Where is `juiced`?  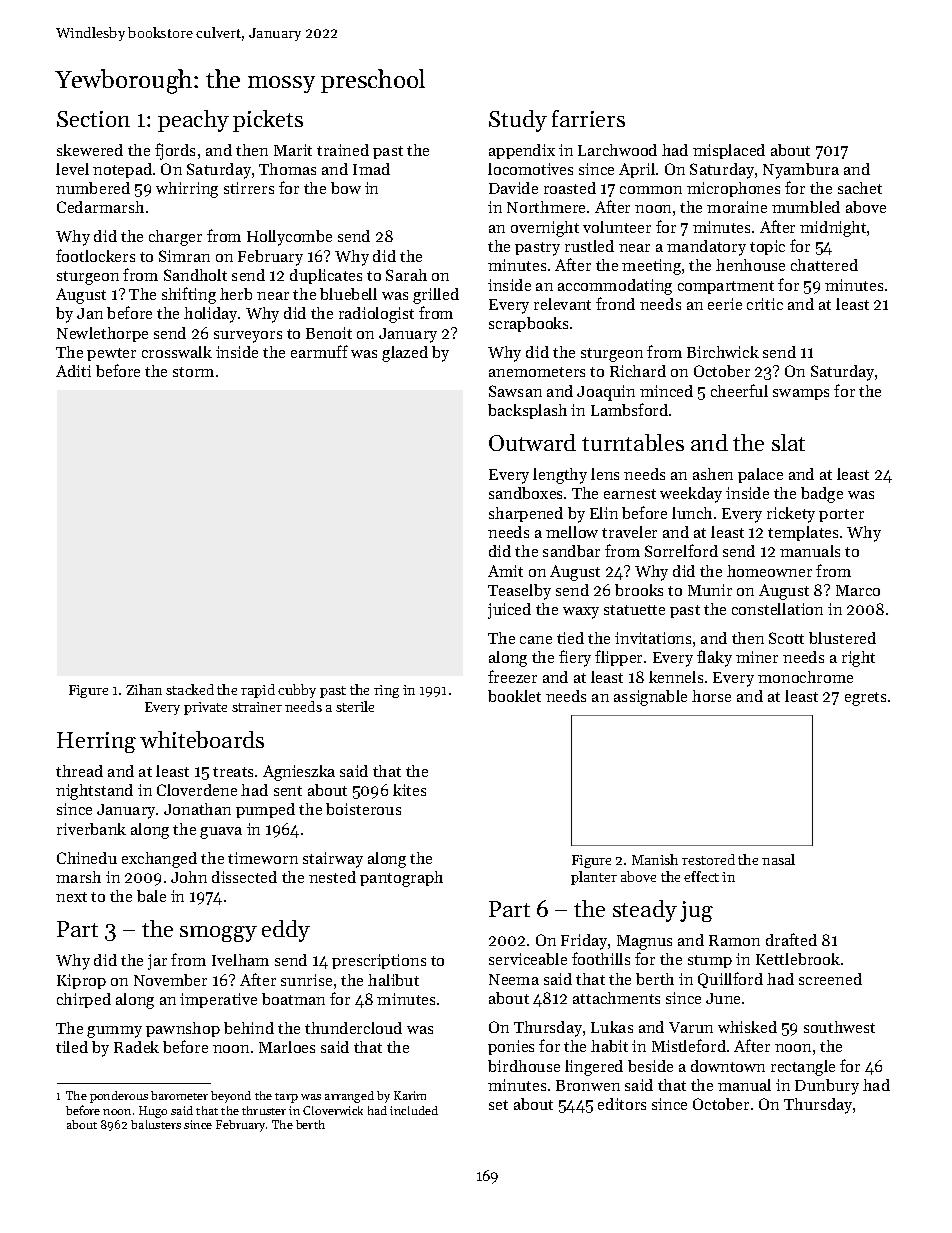 juiced is located at coordinates (509, 611).
